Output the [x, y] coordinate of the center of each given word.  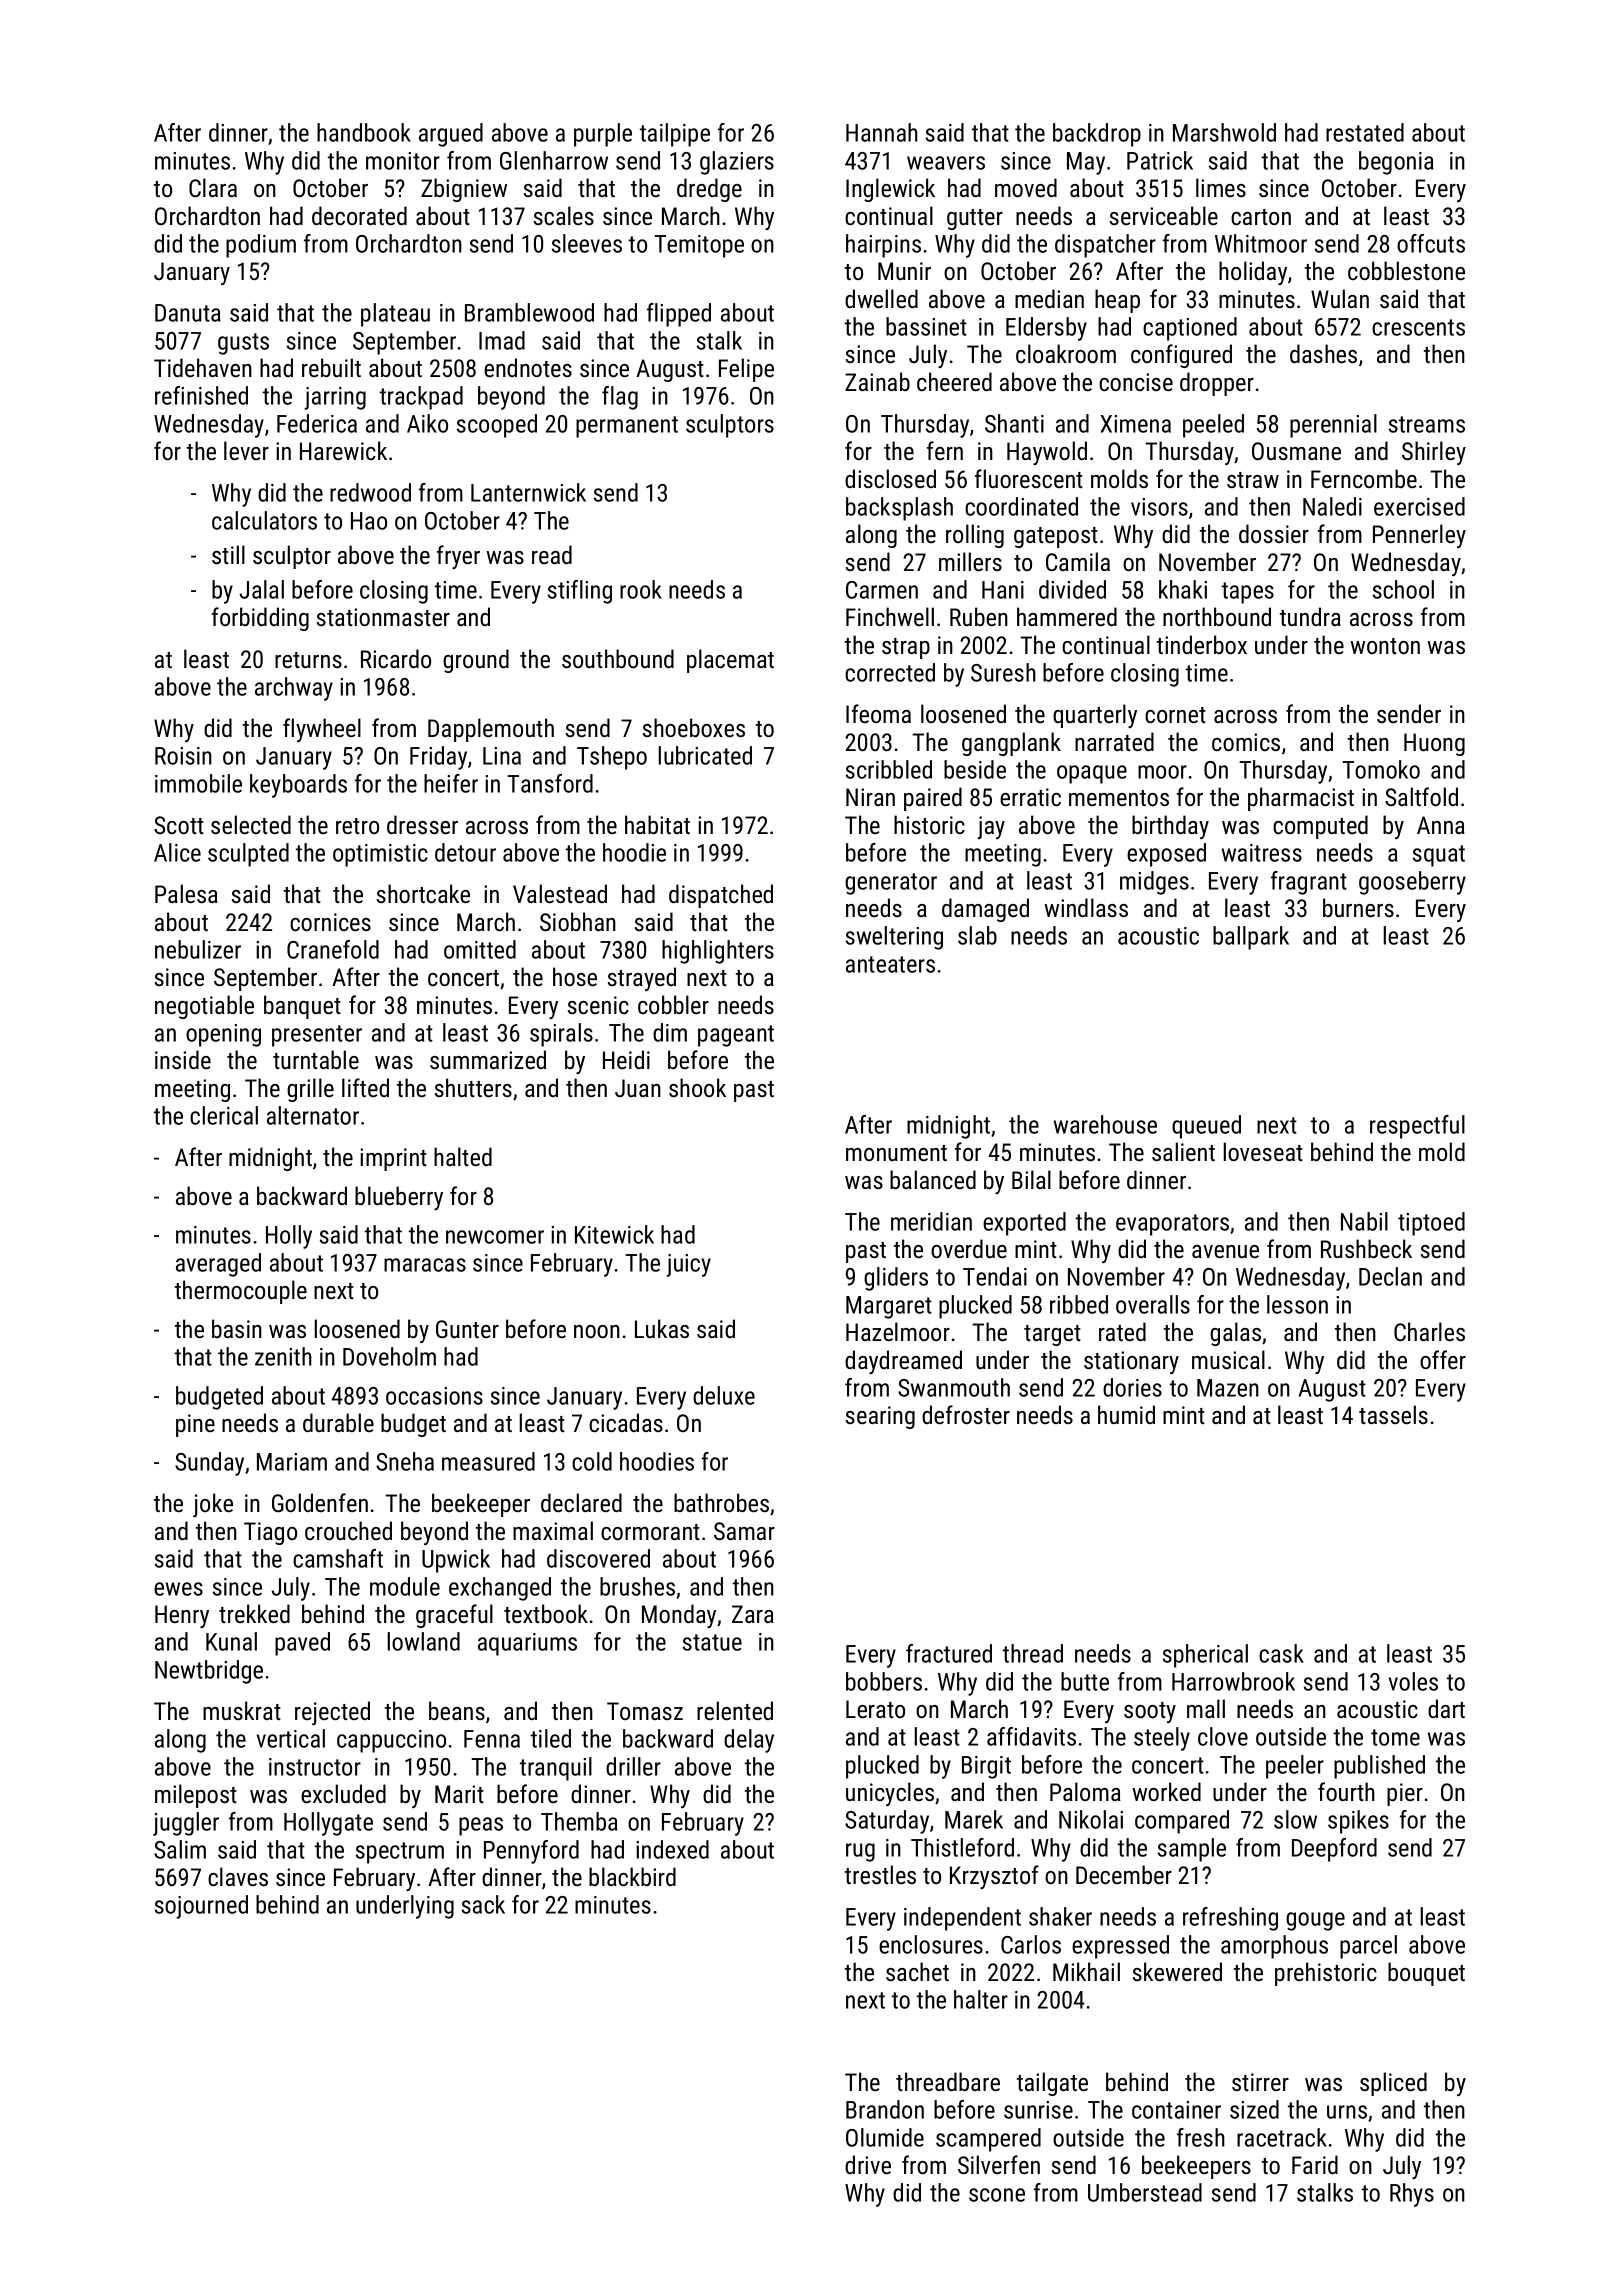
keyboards [298, 786]
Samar [744, 1531]
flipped [679, 315]
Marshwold [1224, 132]
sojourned [201, 1907]
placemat [730, 661]
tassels [1393, 1414]
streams [1427, 424]
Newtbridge [209, 1672]
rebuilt [331, 367]
